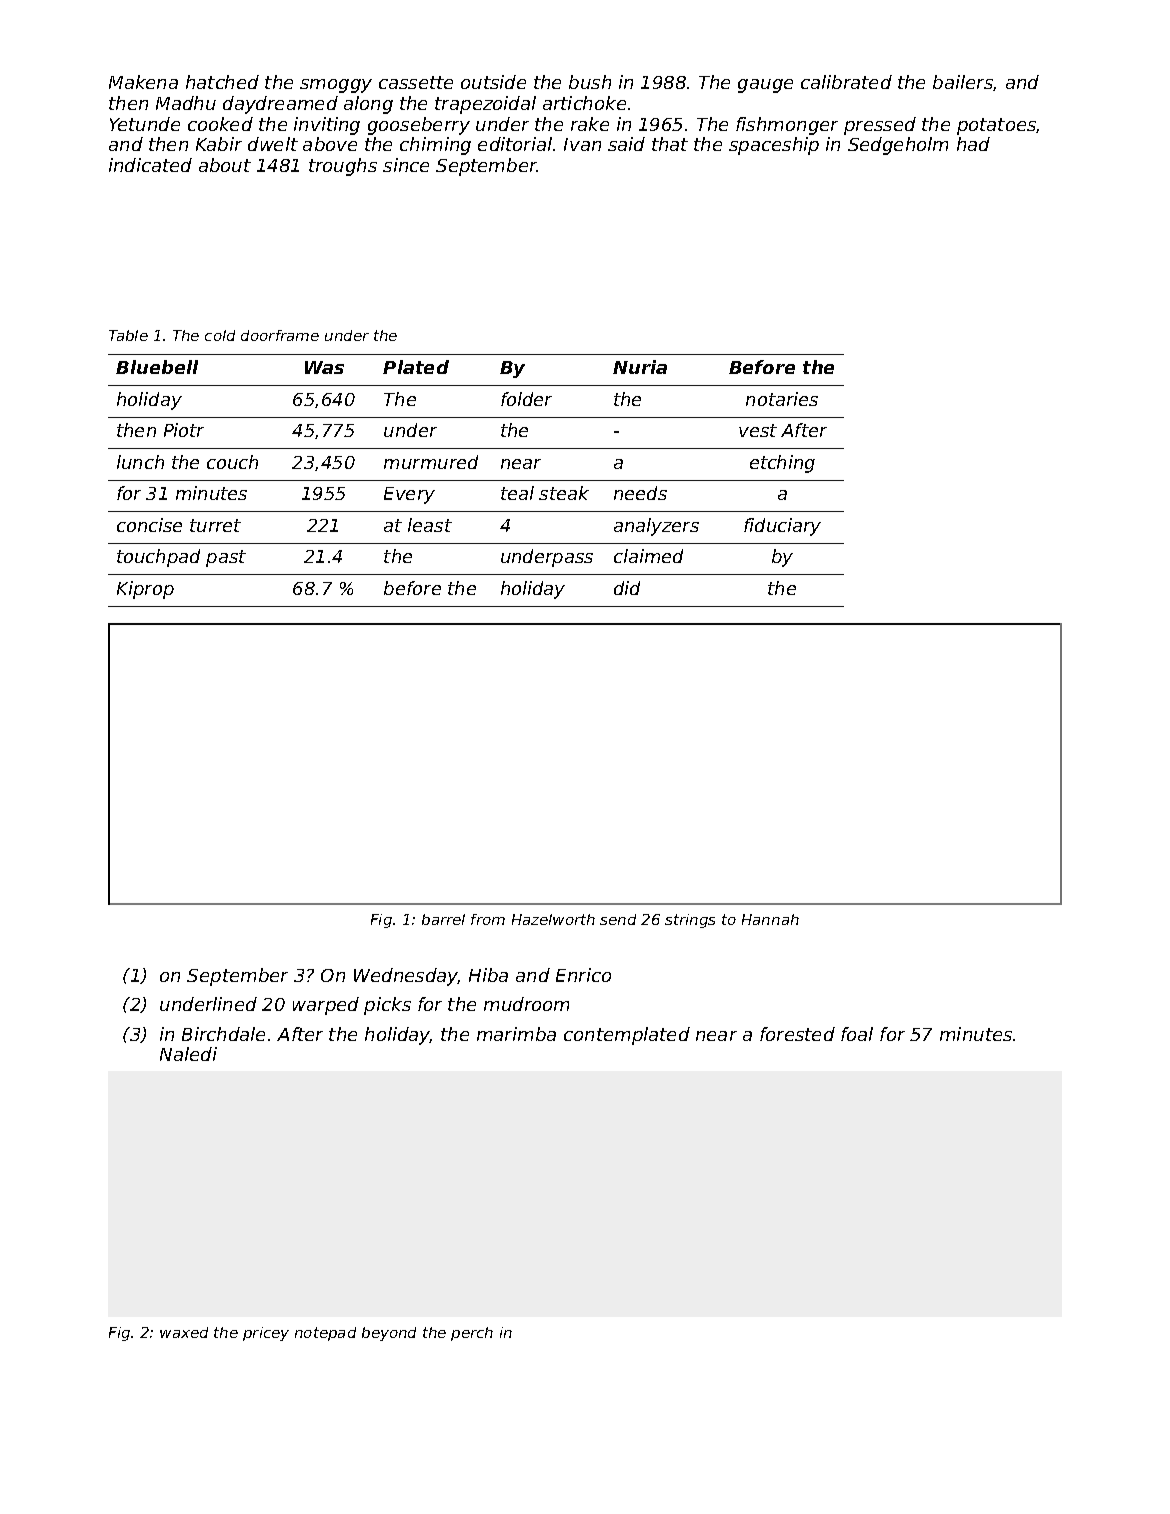 The width and height of the screenshot is (1170, 1514). What do you see at coordinates (584, 103) in the screenshot?
I see `artichoke` at bounding box center [584, 103].
